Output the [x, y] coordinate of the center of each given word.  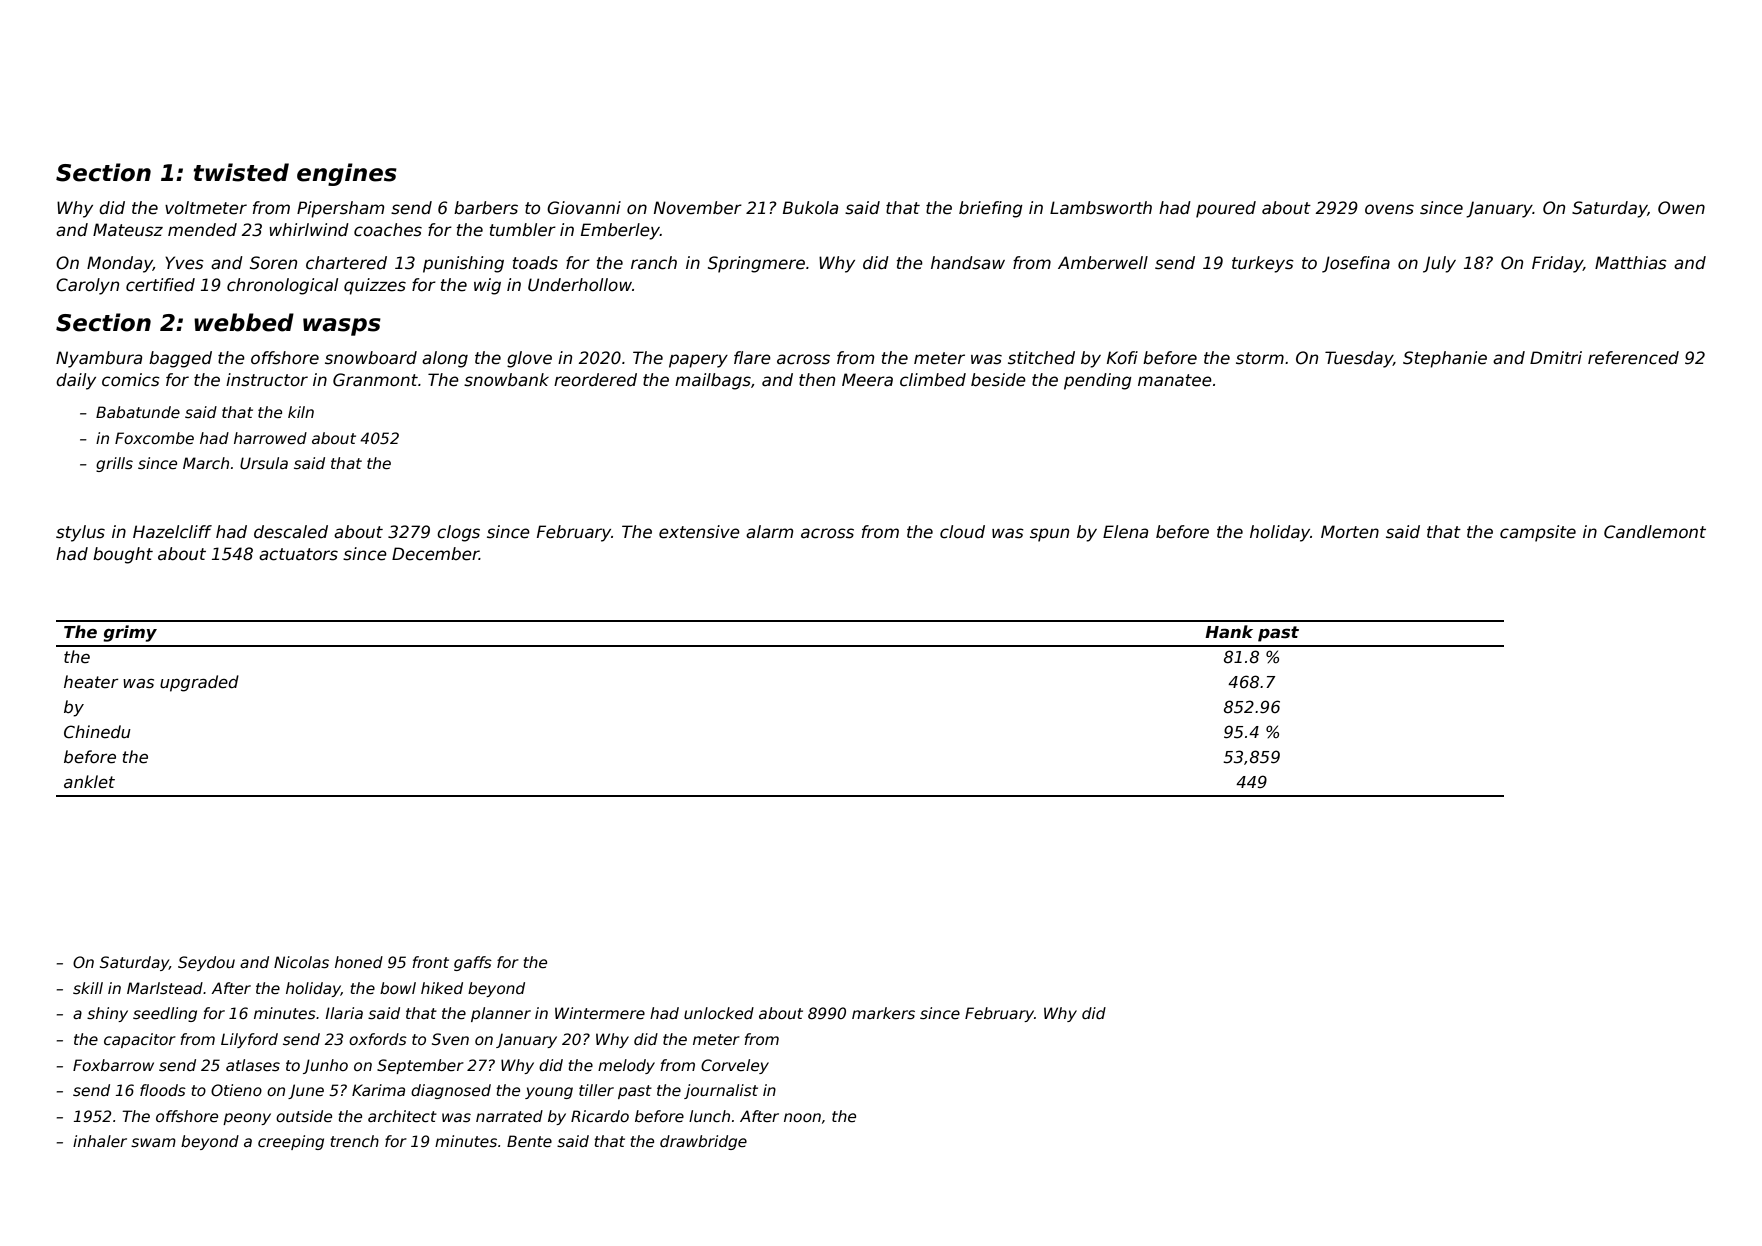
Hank [1229, 631]
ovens [1389, 209]
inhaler [100, 1141]
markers [883, 1013]
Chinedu [97, 731]
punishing [463, 264]
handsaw [968, 263]
